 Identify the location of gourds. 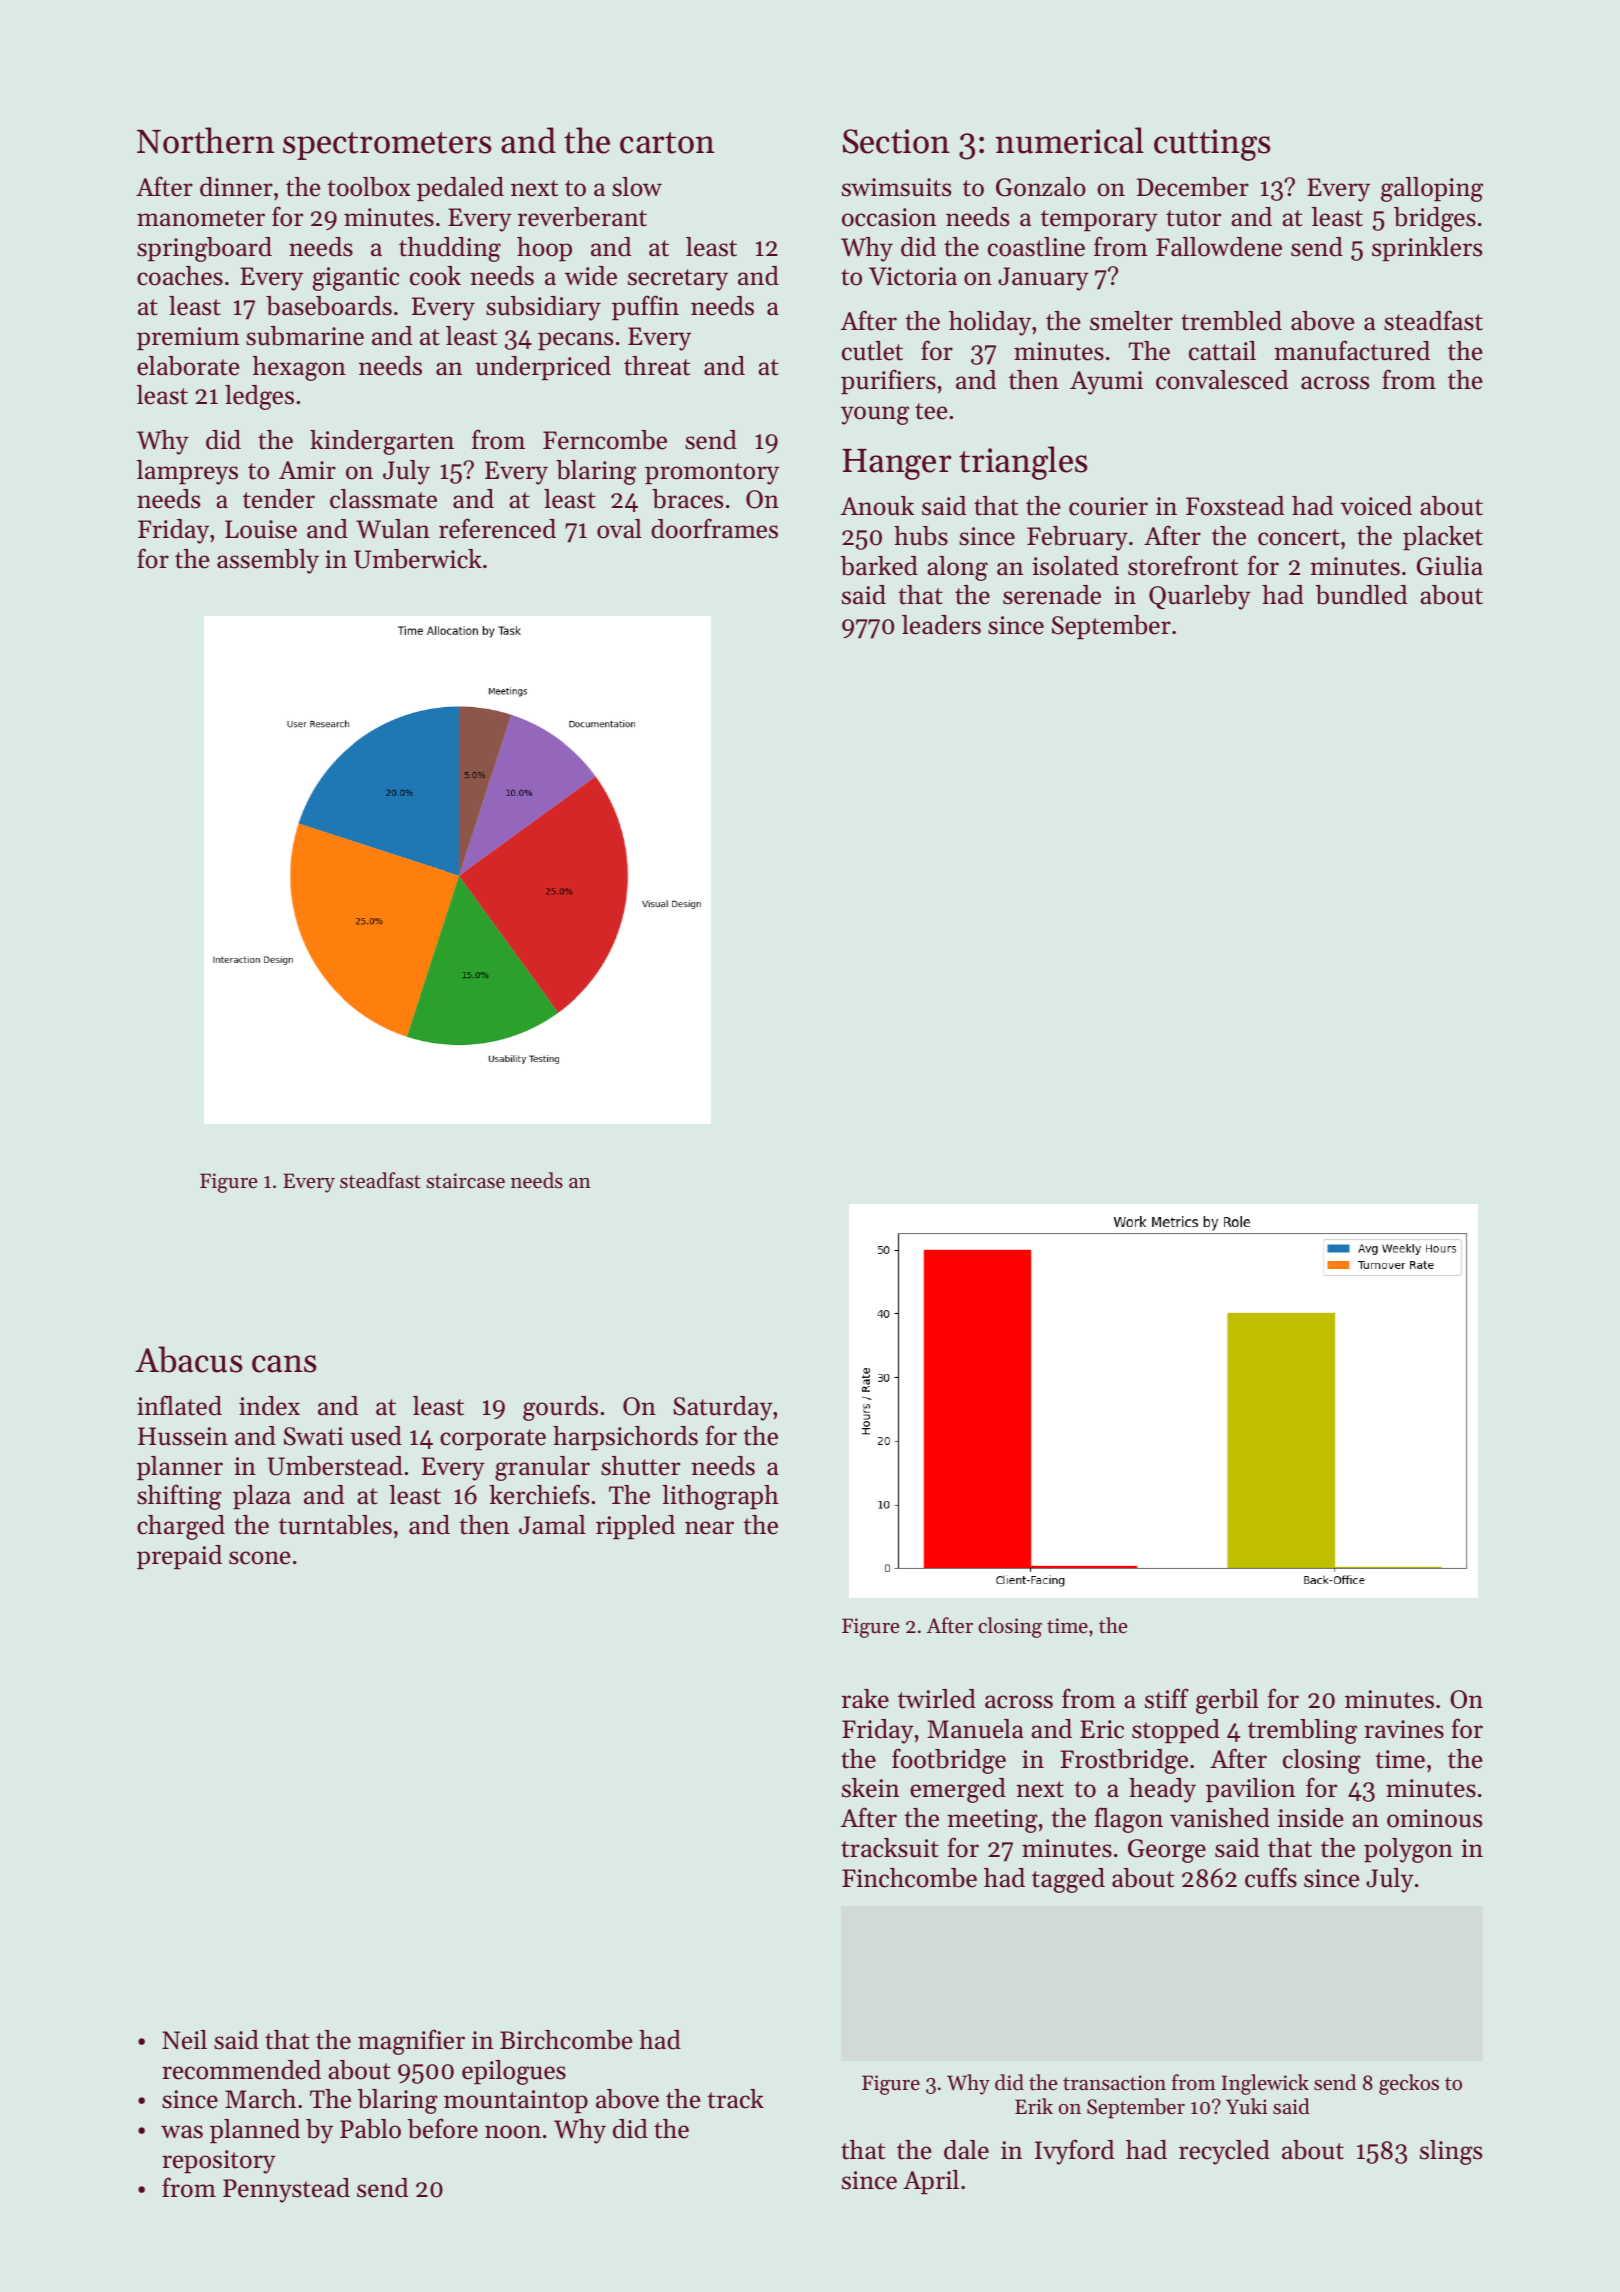
(560, 1408).
